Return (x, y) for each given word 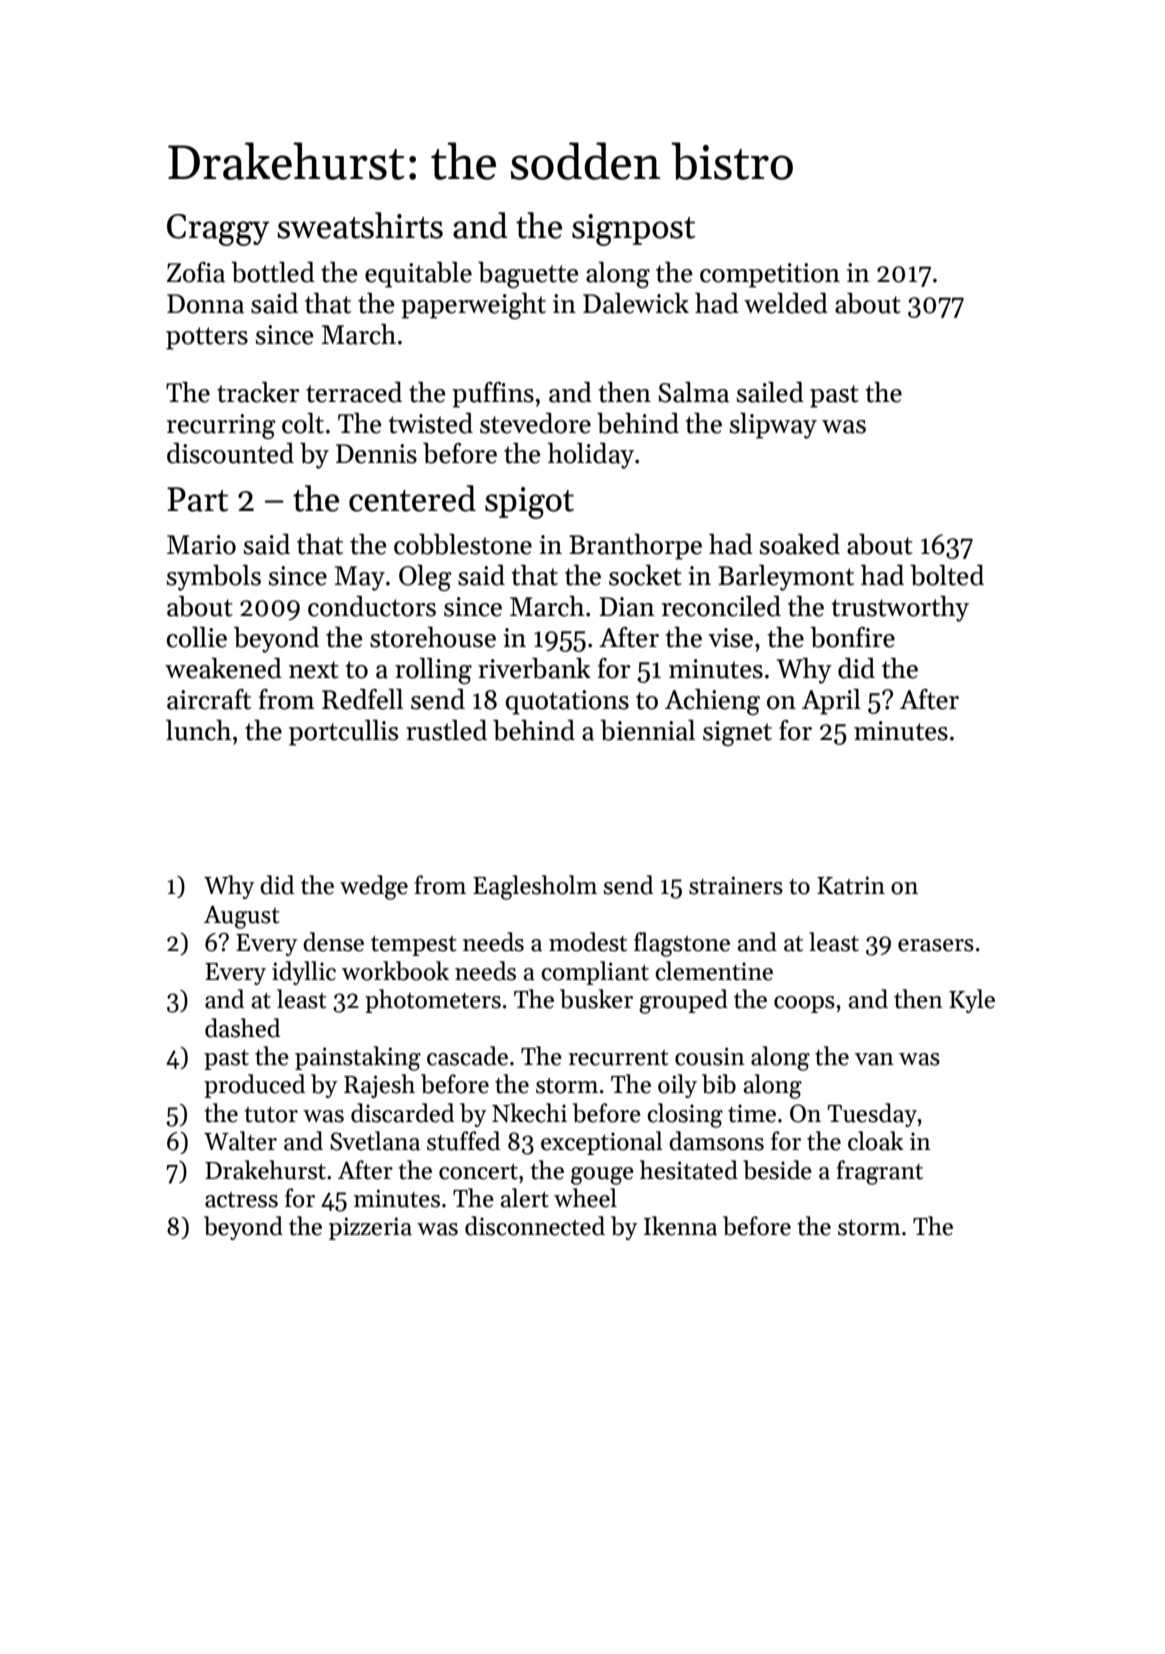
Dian (627, 607)
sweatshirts (360, 225)
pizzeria (370, 1228)
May (360, 578)
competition (770, 275)
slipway (773, 426)
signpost (633, 230)
